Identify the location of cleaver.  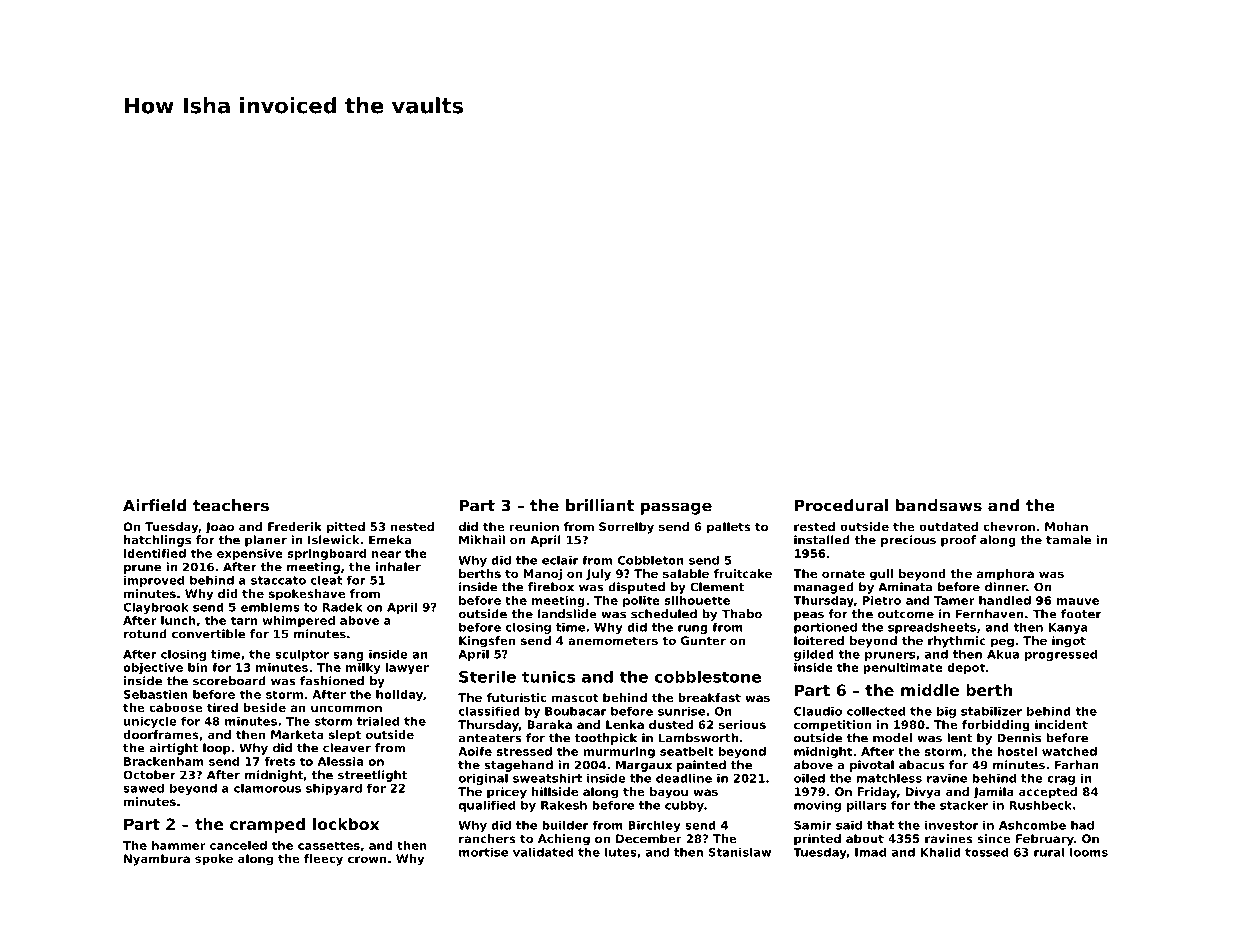
(347, 748).
